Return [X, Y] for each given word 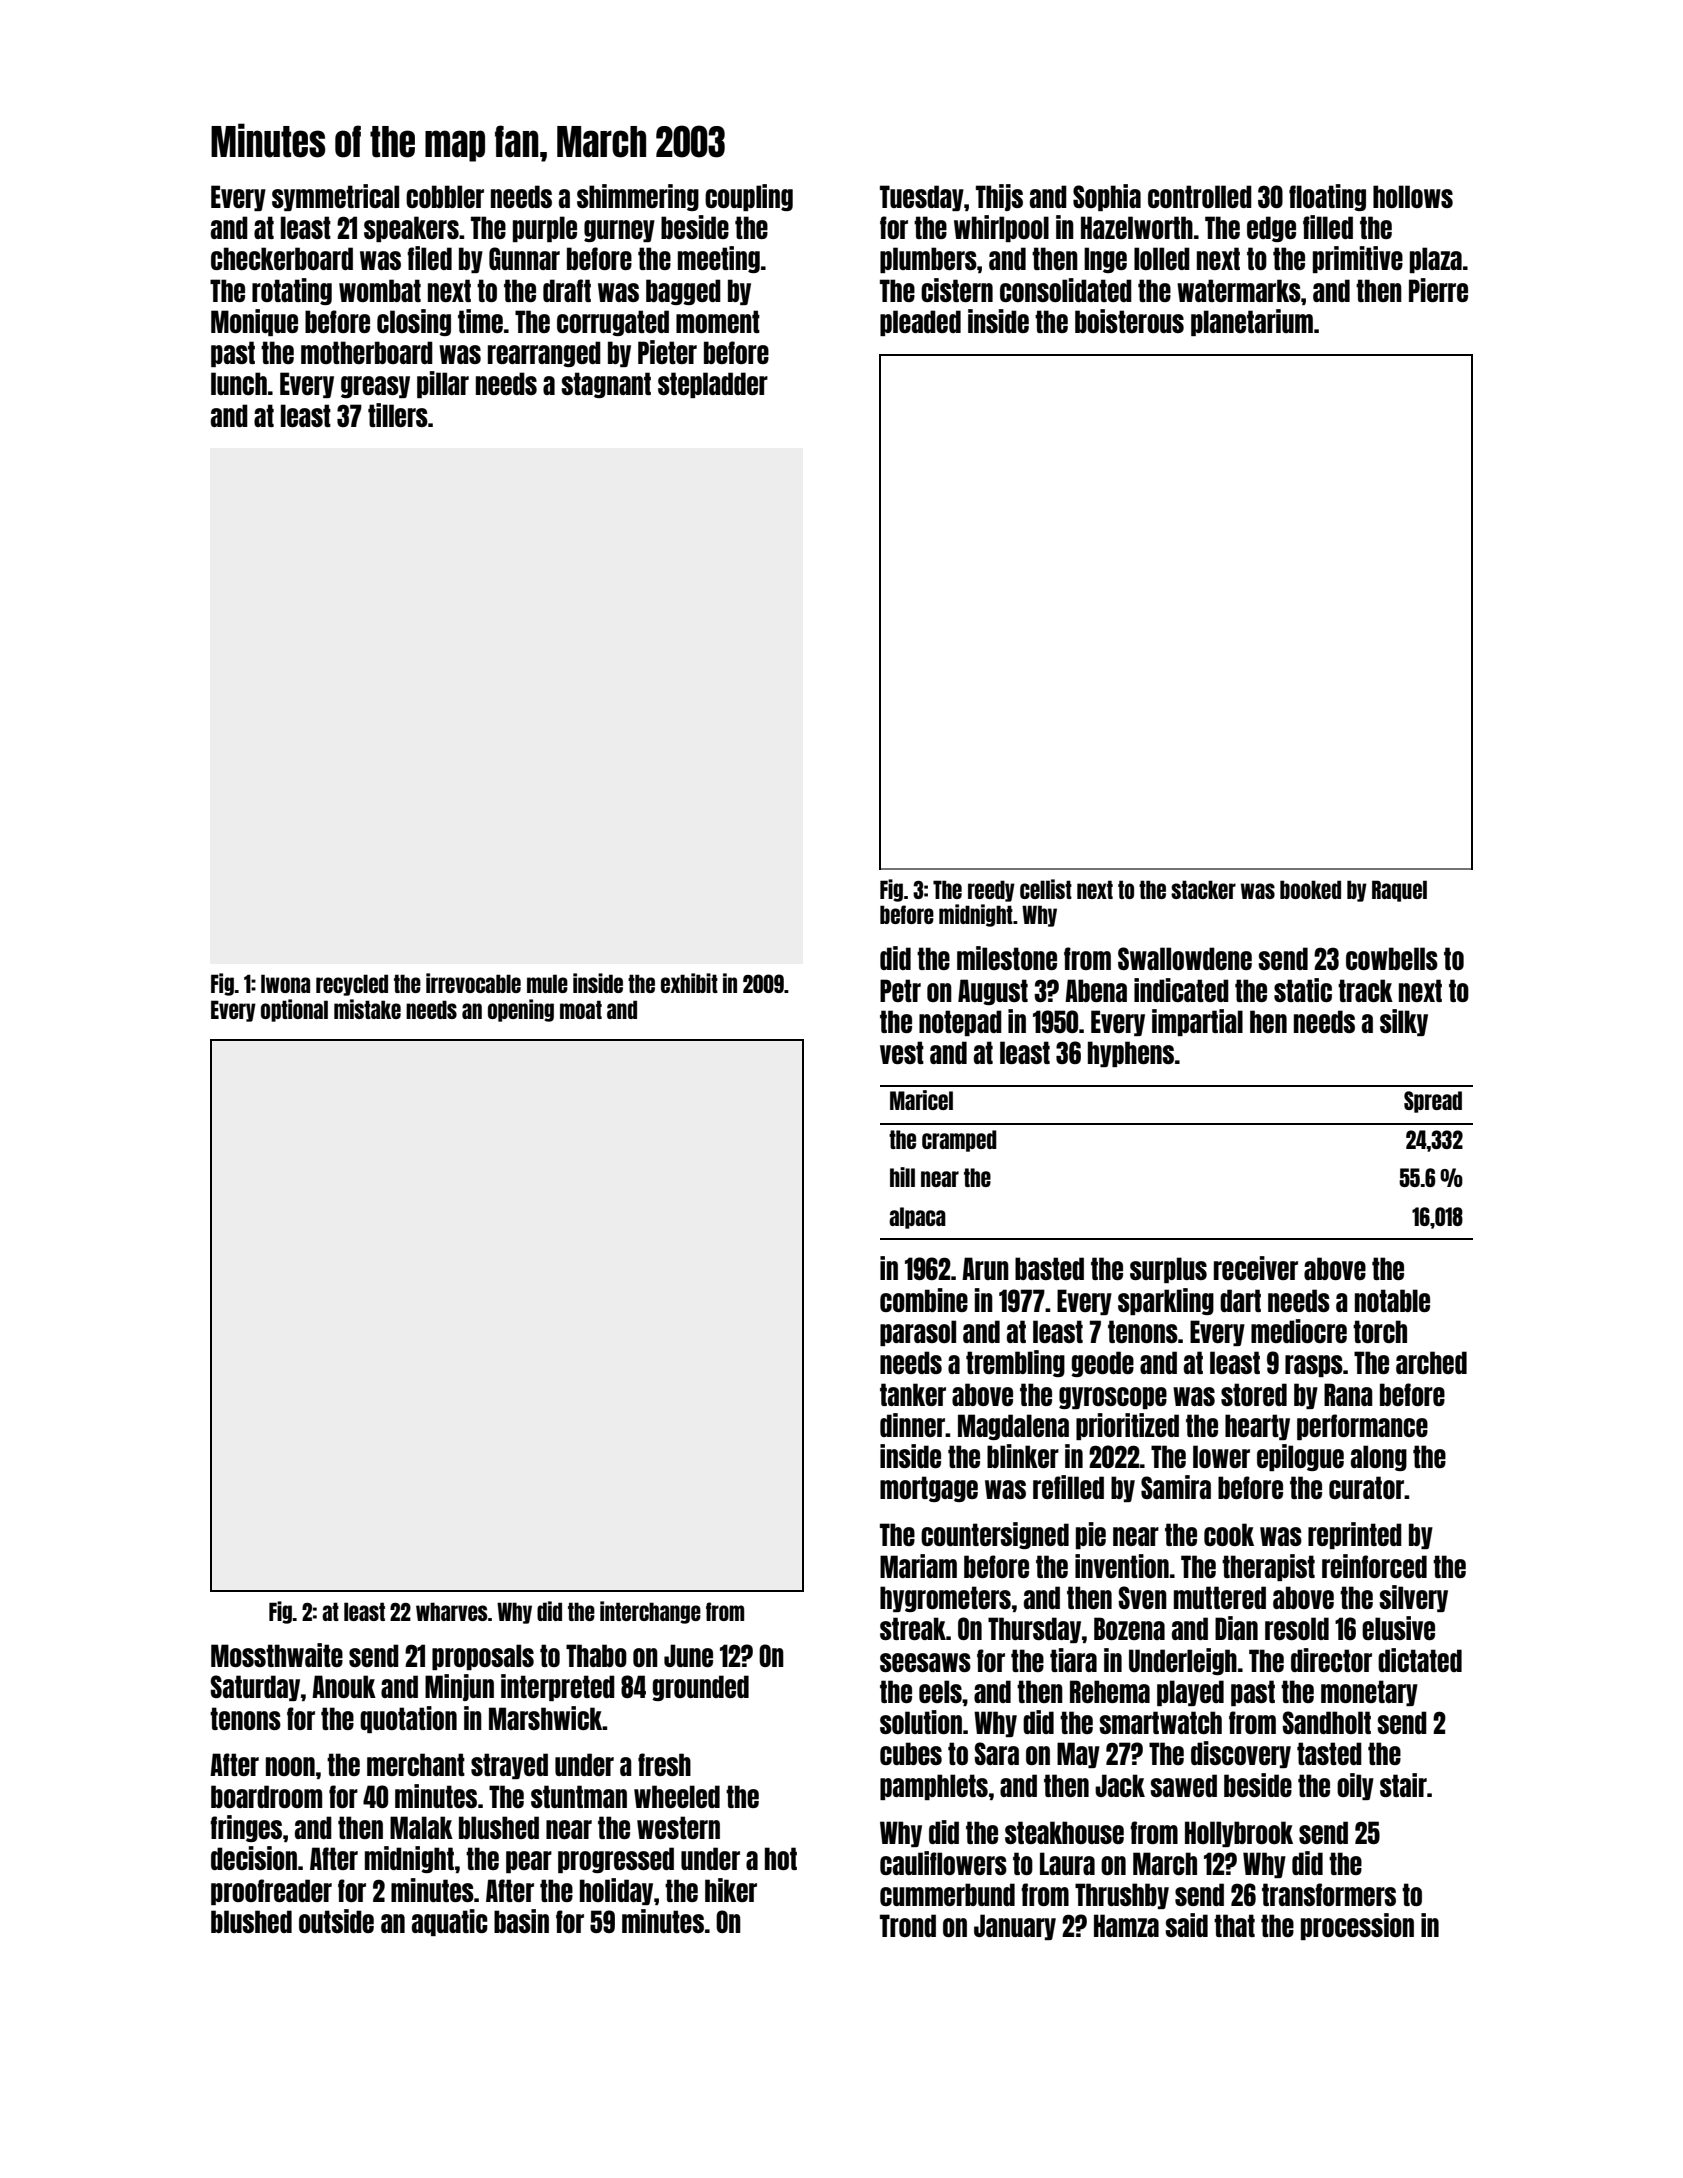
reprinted [1355, 1535]
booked [1310, 889]
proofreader [271, 1892]
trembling [1015, 1363]
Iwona [285, 983]
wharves [451, 1611]
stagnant [606, 385]
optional [294, 1010]
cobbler [445, 196]
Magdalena [1013, 1427]
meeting [719, 259]
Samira [1176, 1487]
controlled [1200, 196]
